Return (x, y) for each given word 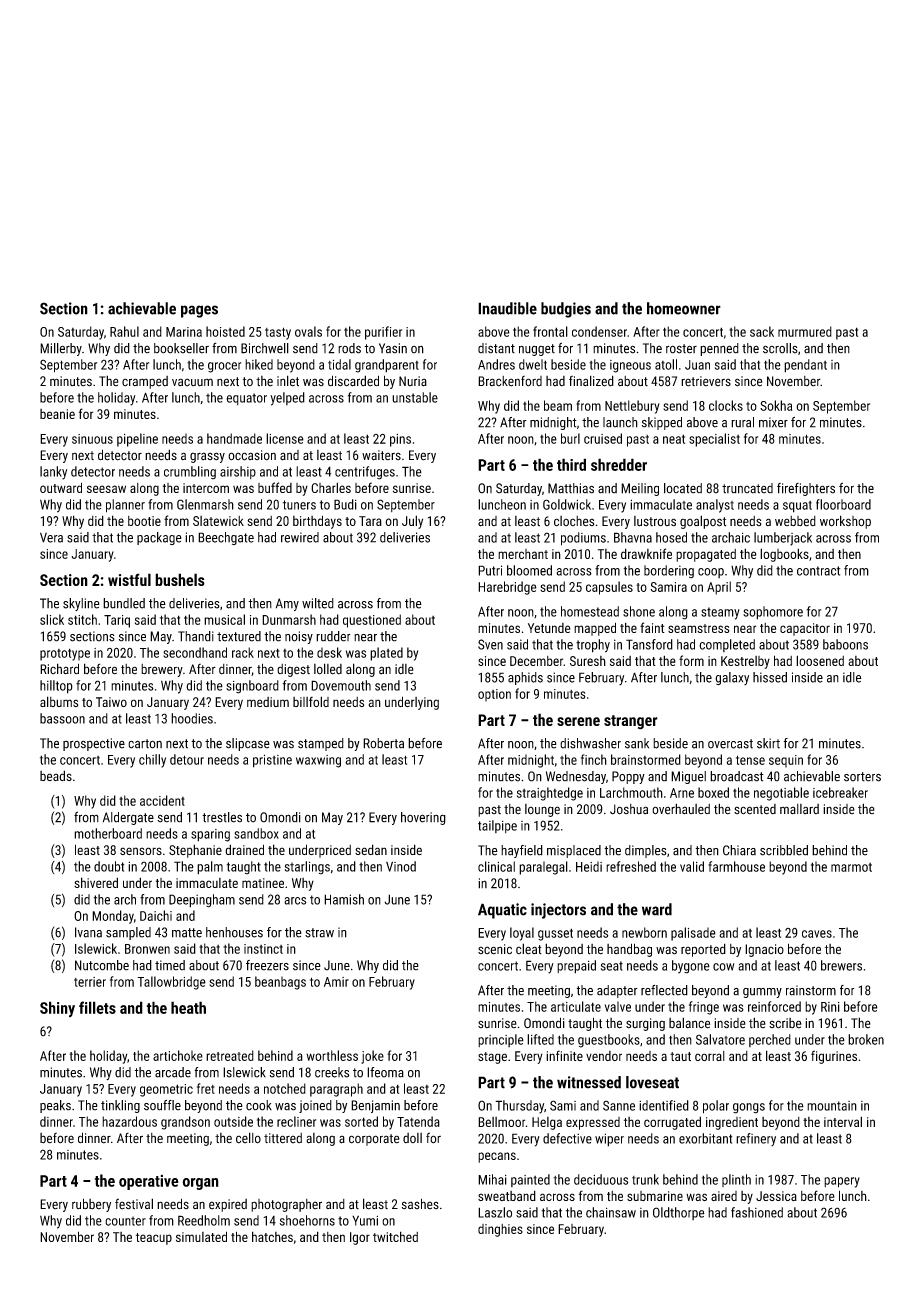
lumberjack (783, 539)
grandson (185, 1123)
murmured (805, 331)
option (494, 695)
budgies (566, 310)
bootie (144, 521)
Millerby (61, 349)
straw (319, 933)
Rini (830, 1007)
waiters (381, 455)
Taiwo (111, 702)
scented (755, 809)
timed (170, 965)
